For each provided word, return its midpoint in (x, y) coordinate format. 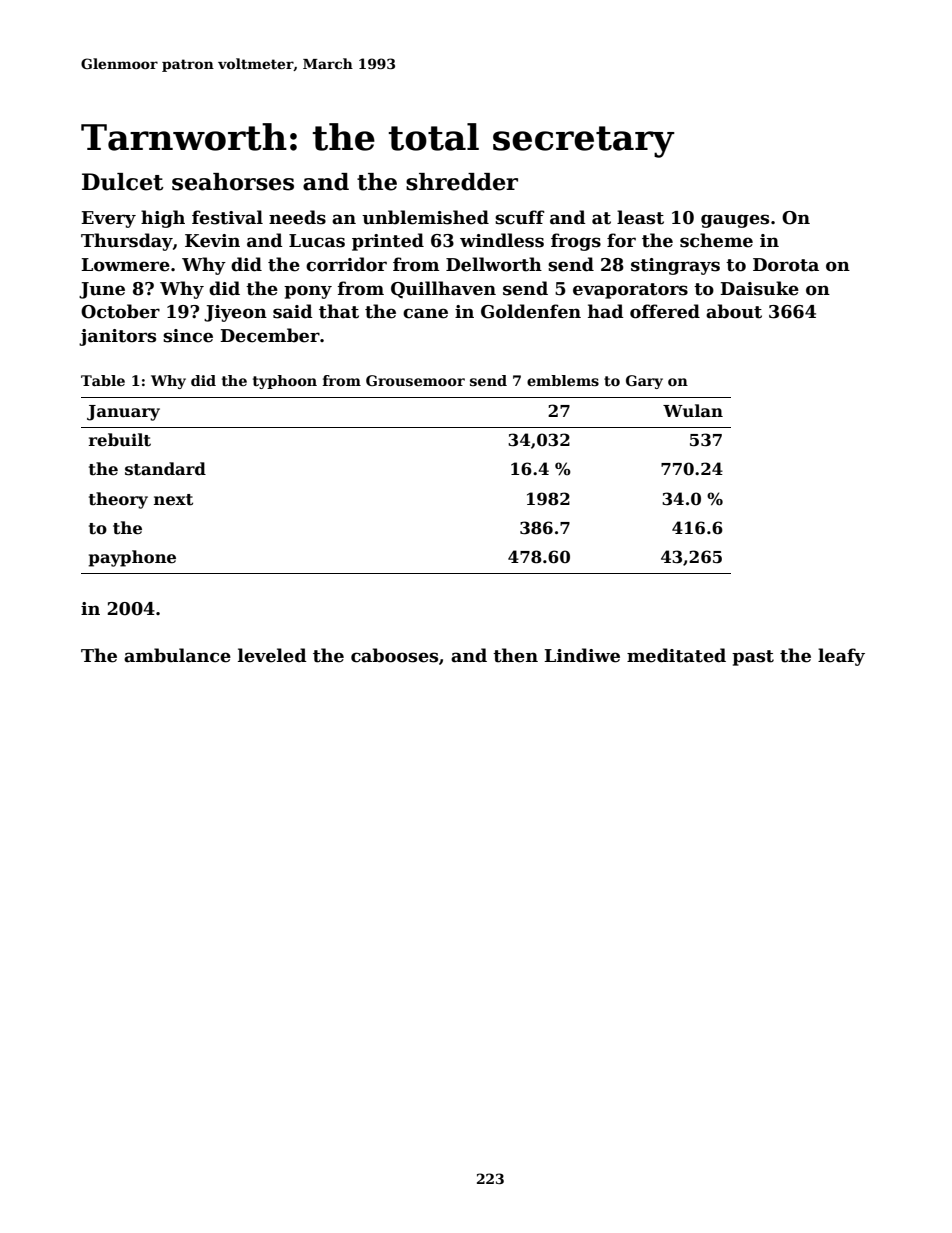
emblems (563, 380)
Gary (644, 382)
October (120, 311)
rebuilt (120, 440)
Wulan (693, 410)
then (515, 655)
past (753, 658)
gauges (735, 221)
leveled (272, 655)
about (734, 311)
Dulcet (123, 182)
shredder (462, 182)
